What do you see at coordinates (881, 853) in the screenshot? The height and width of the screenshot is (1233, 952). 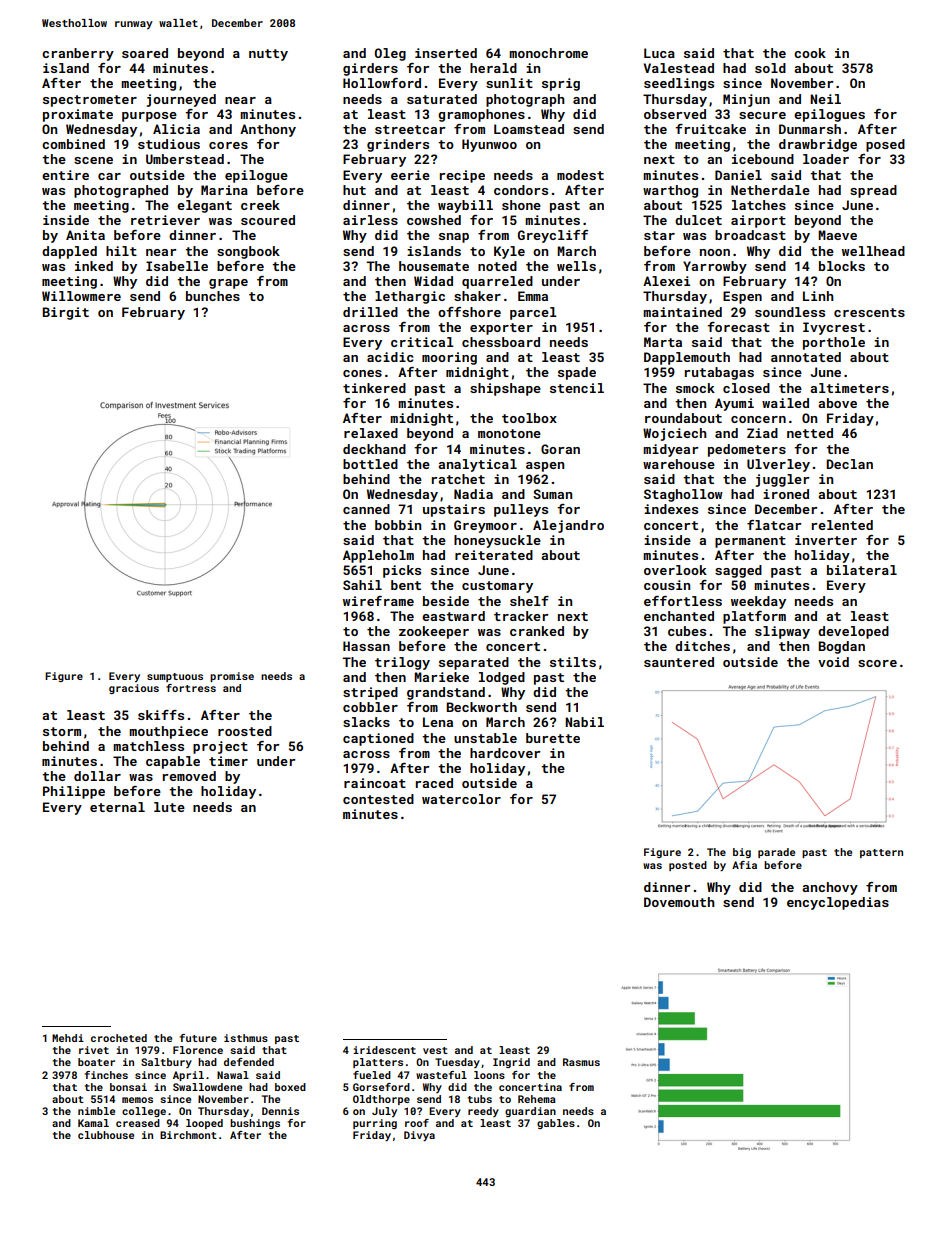 I see `pattern` at bounding box center [881, 853].
